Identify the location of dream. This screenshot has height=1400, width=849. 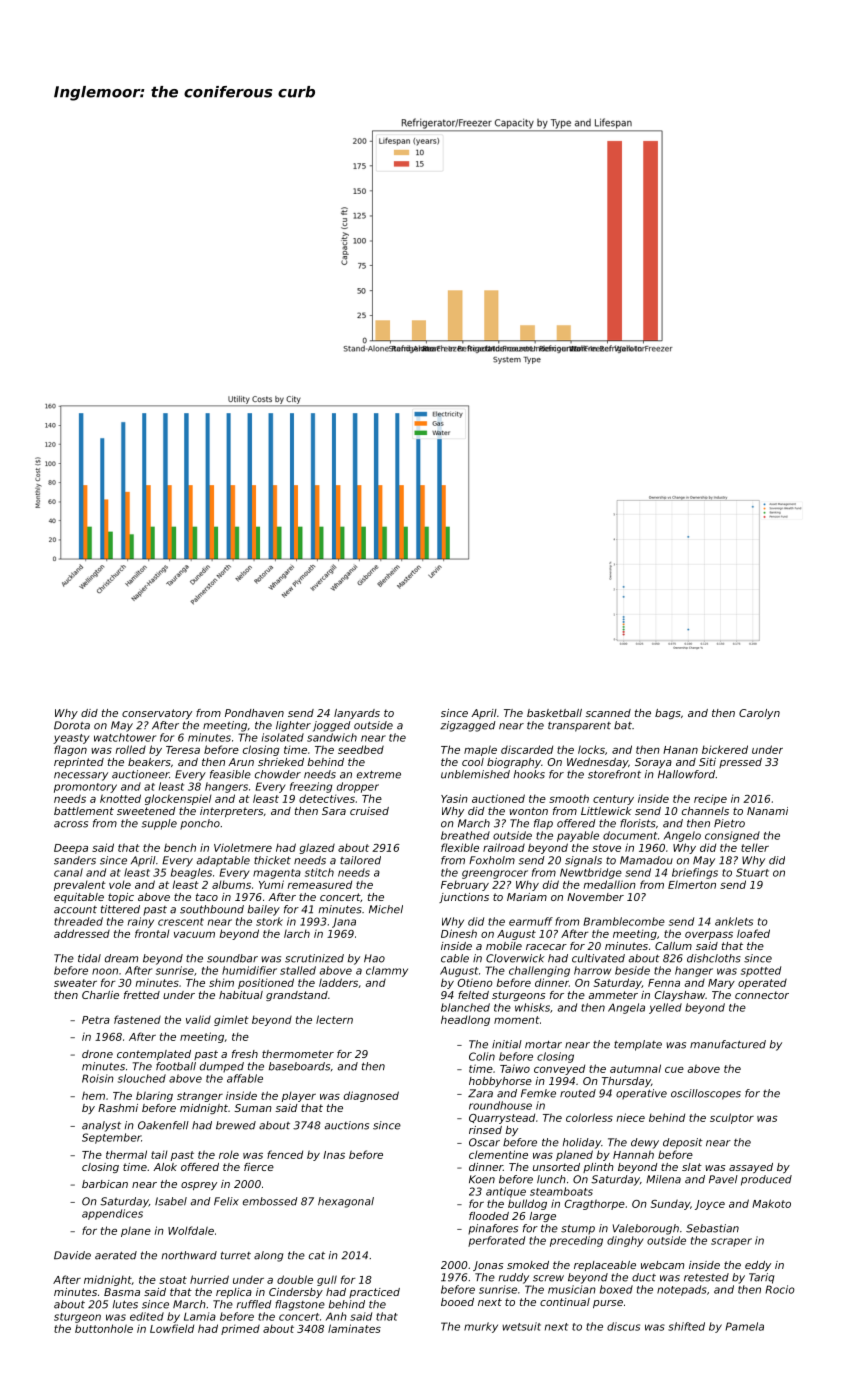
(121, 958).
